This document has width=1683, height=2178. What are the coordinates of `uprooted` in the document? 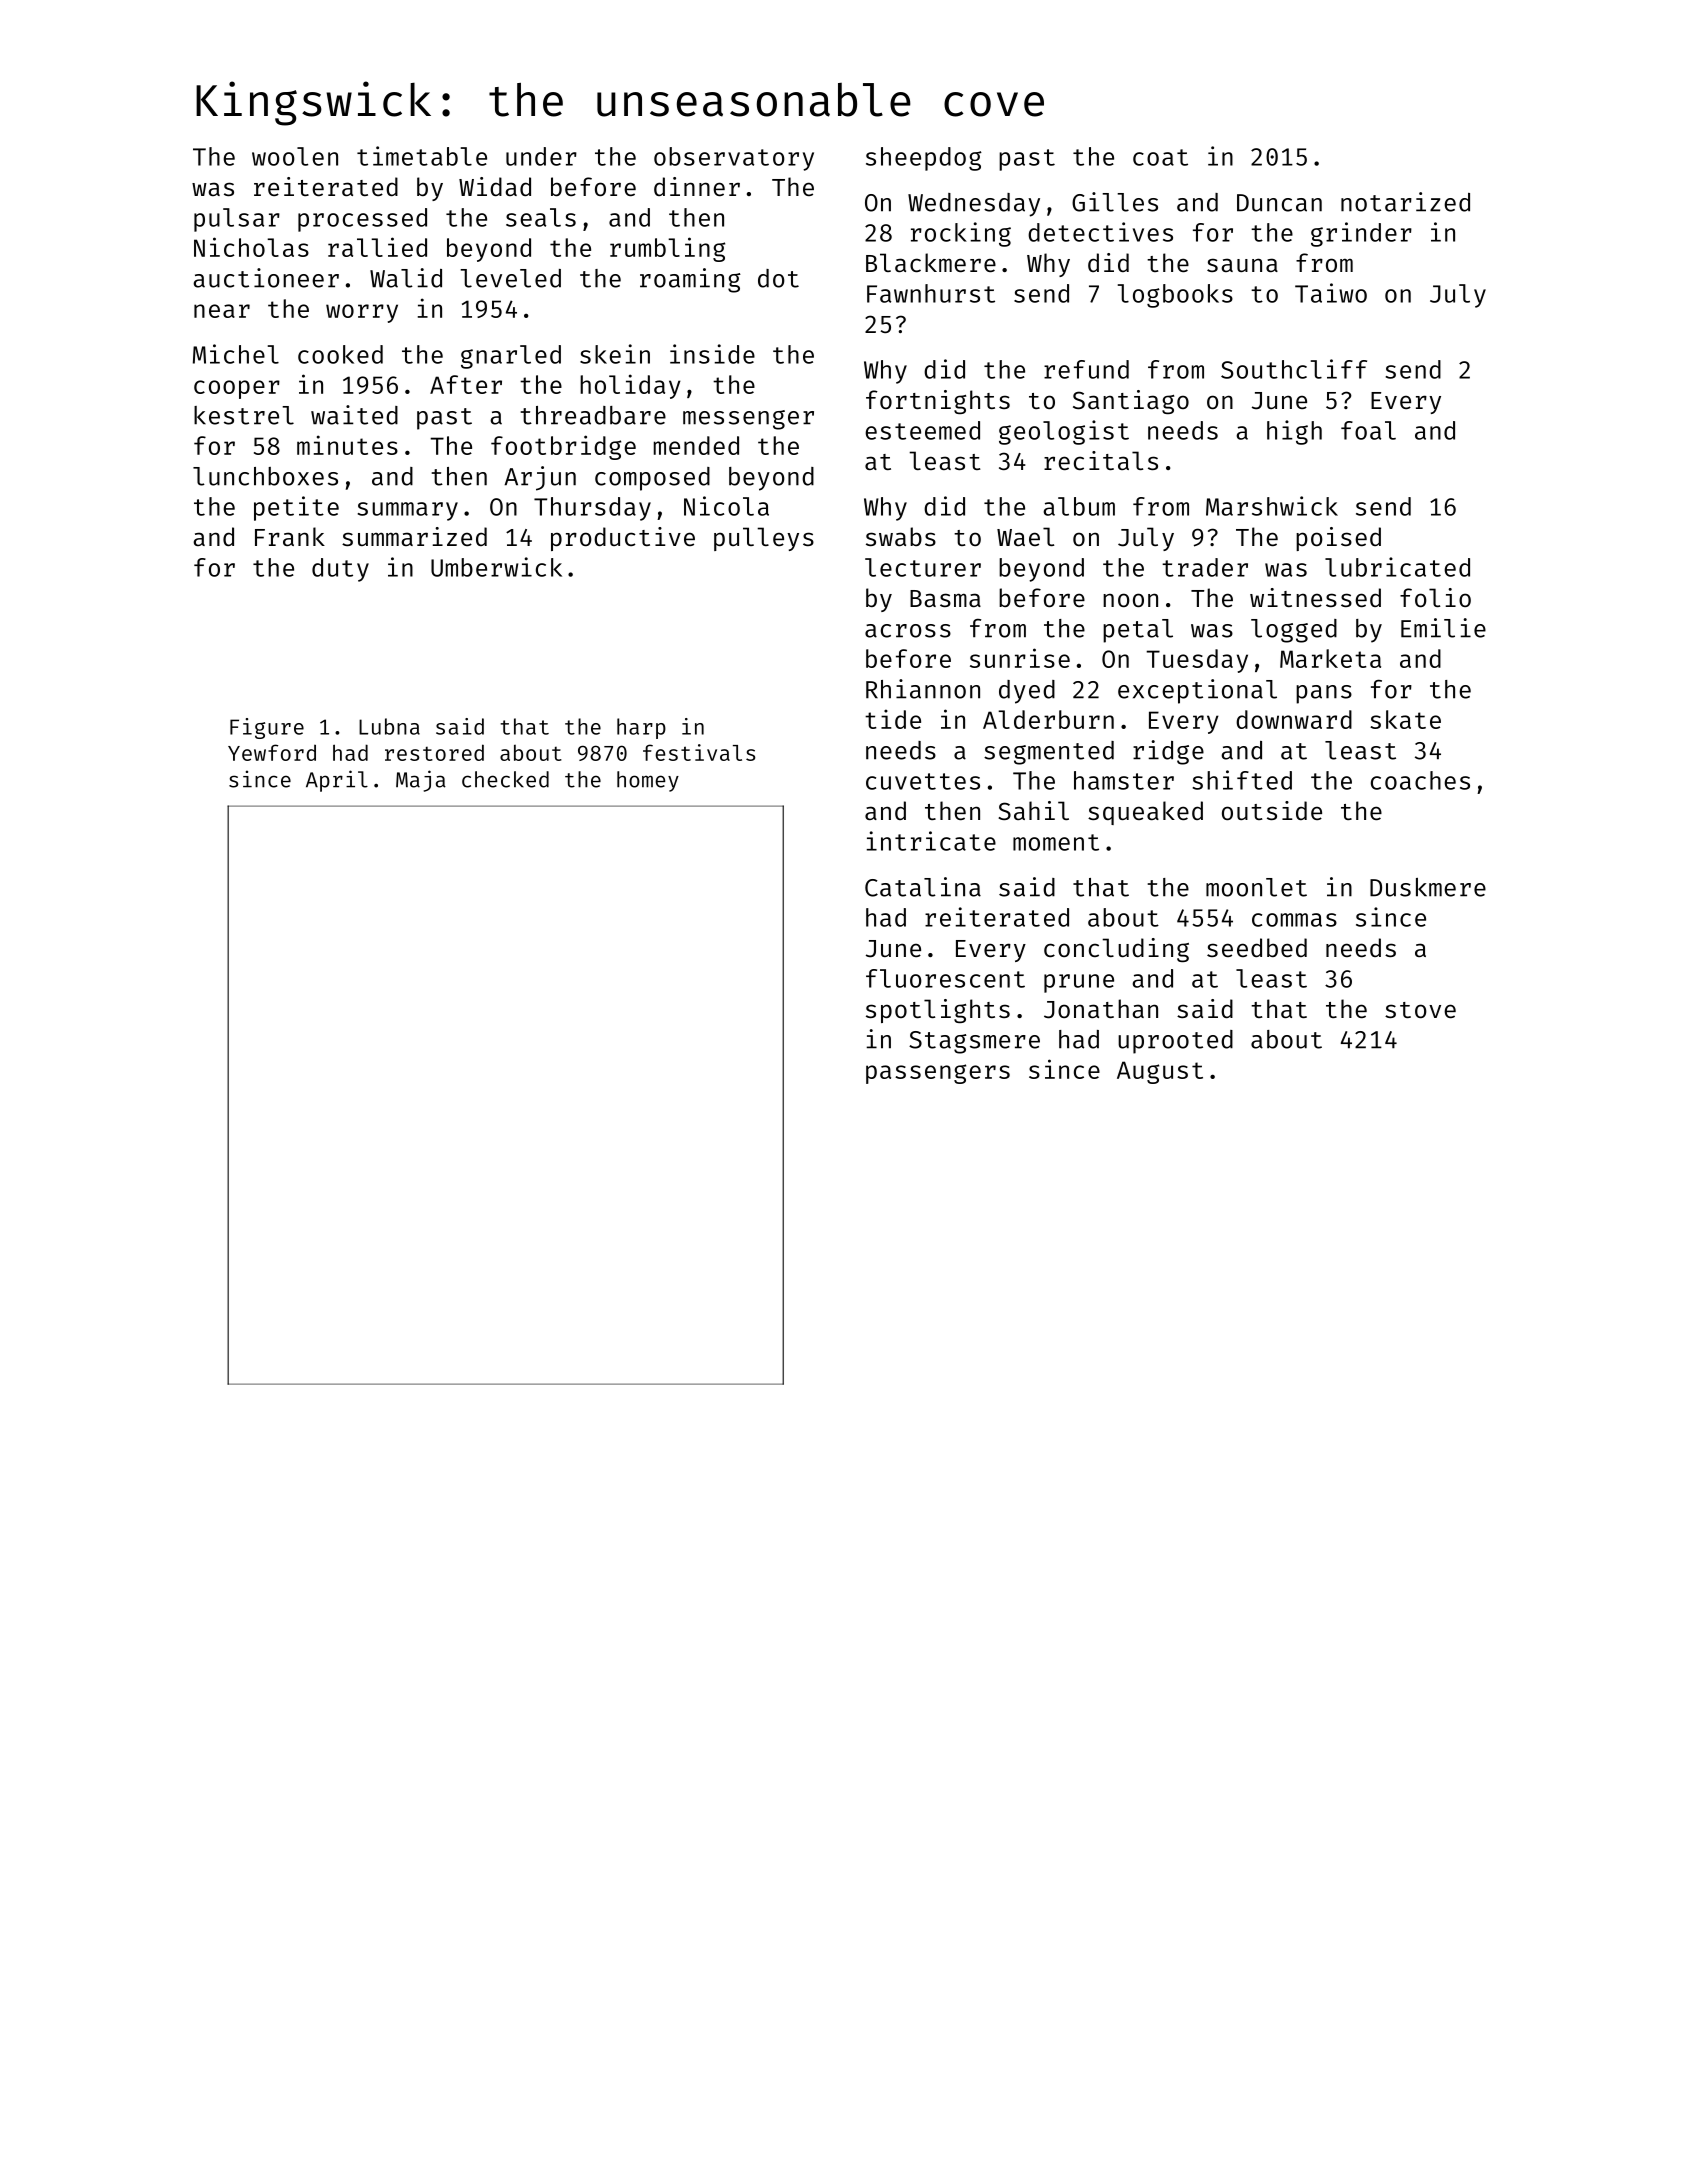 It's located at (1175, 1042).
